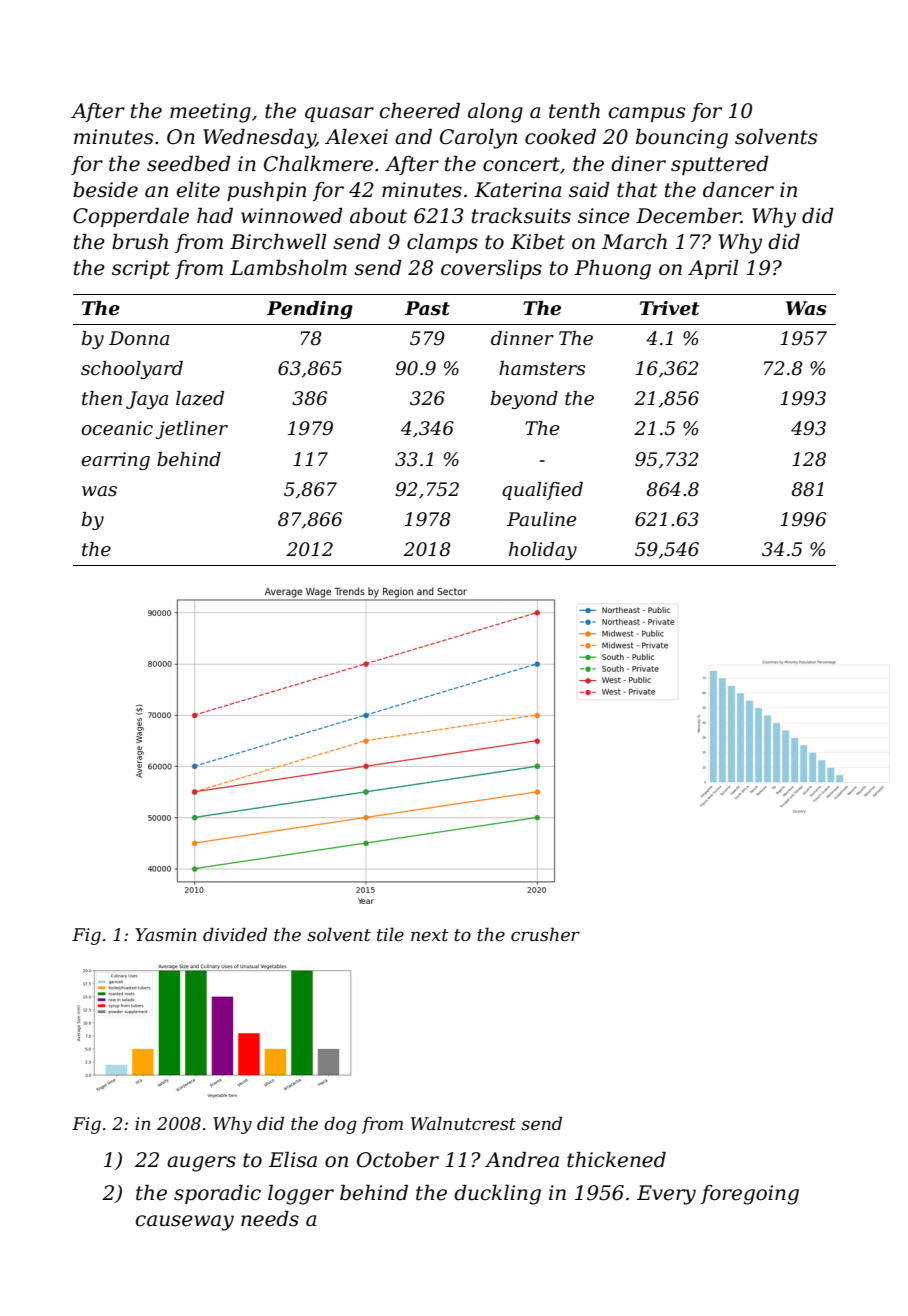  I want to click on tile, so click(390, 934).
